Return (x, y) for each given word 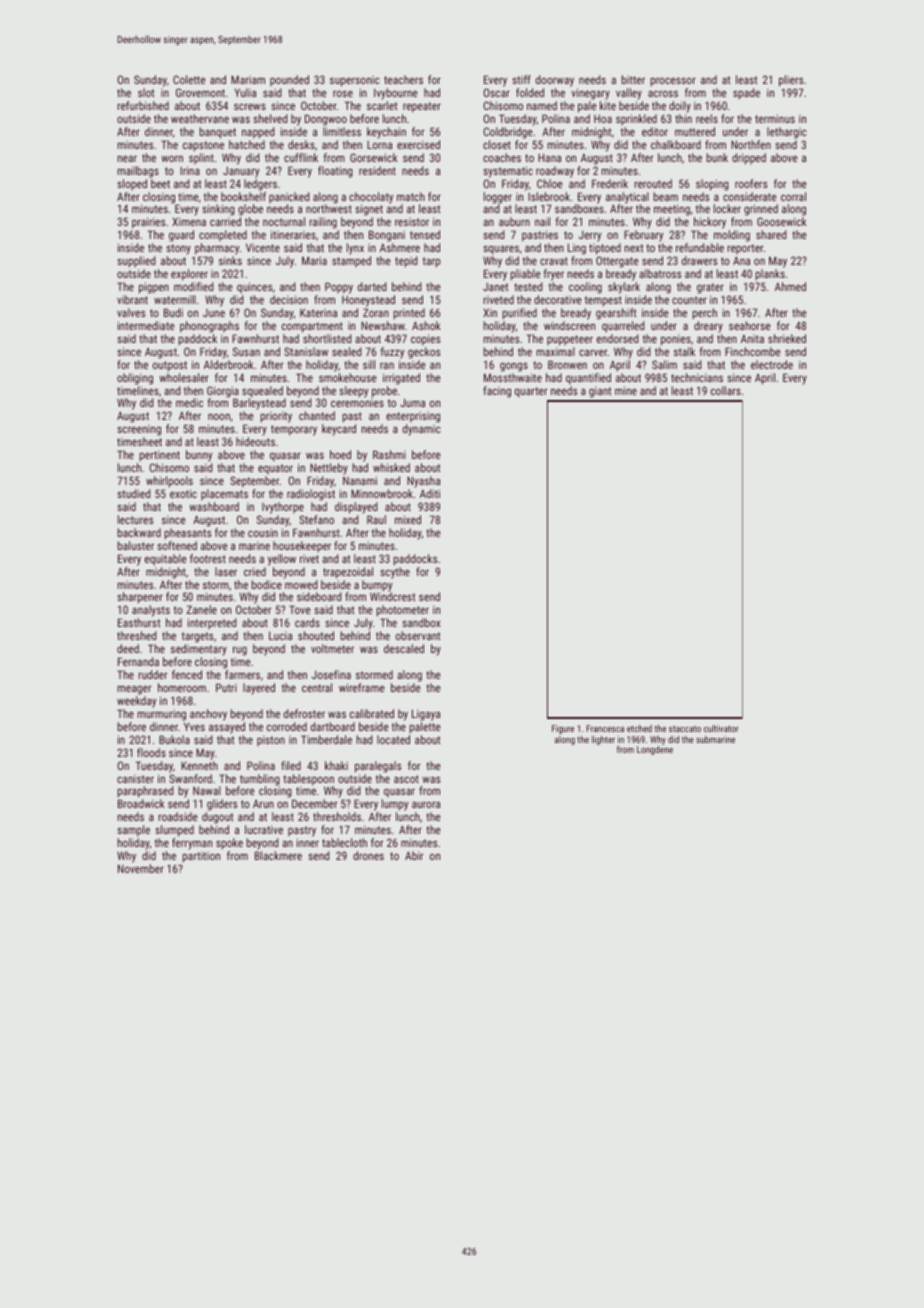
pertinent (160, 456)
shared (771, 234)
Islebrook (549, 196)
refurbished (143, 105)
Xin (490, 312)
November (141, 868)
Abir (414, 855)
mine (626, 390)
